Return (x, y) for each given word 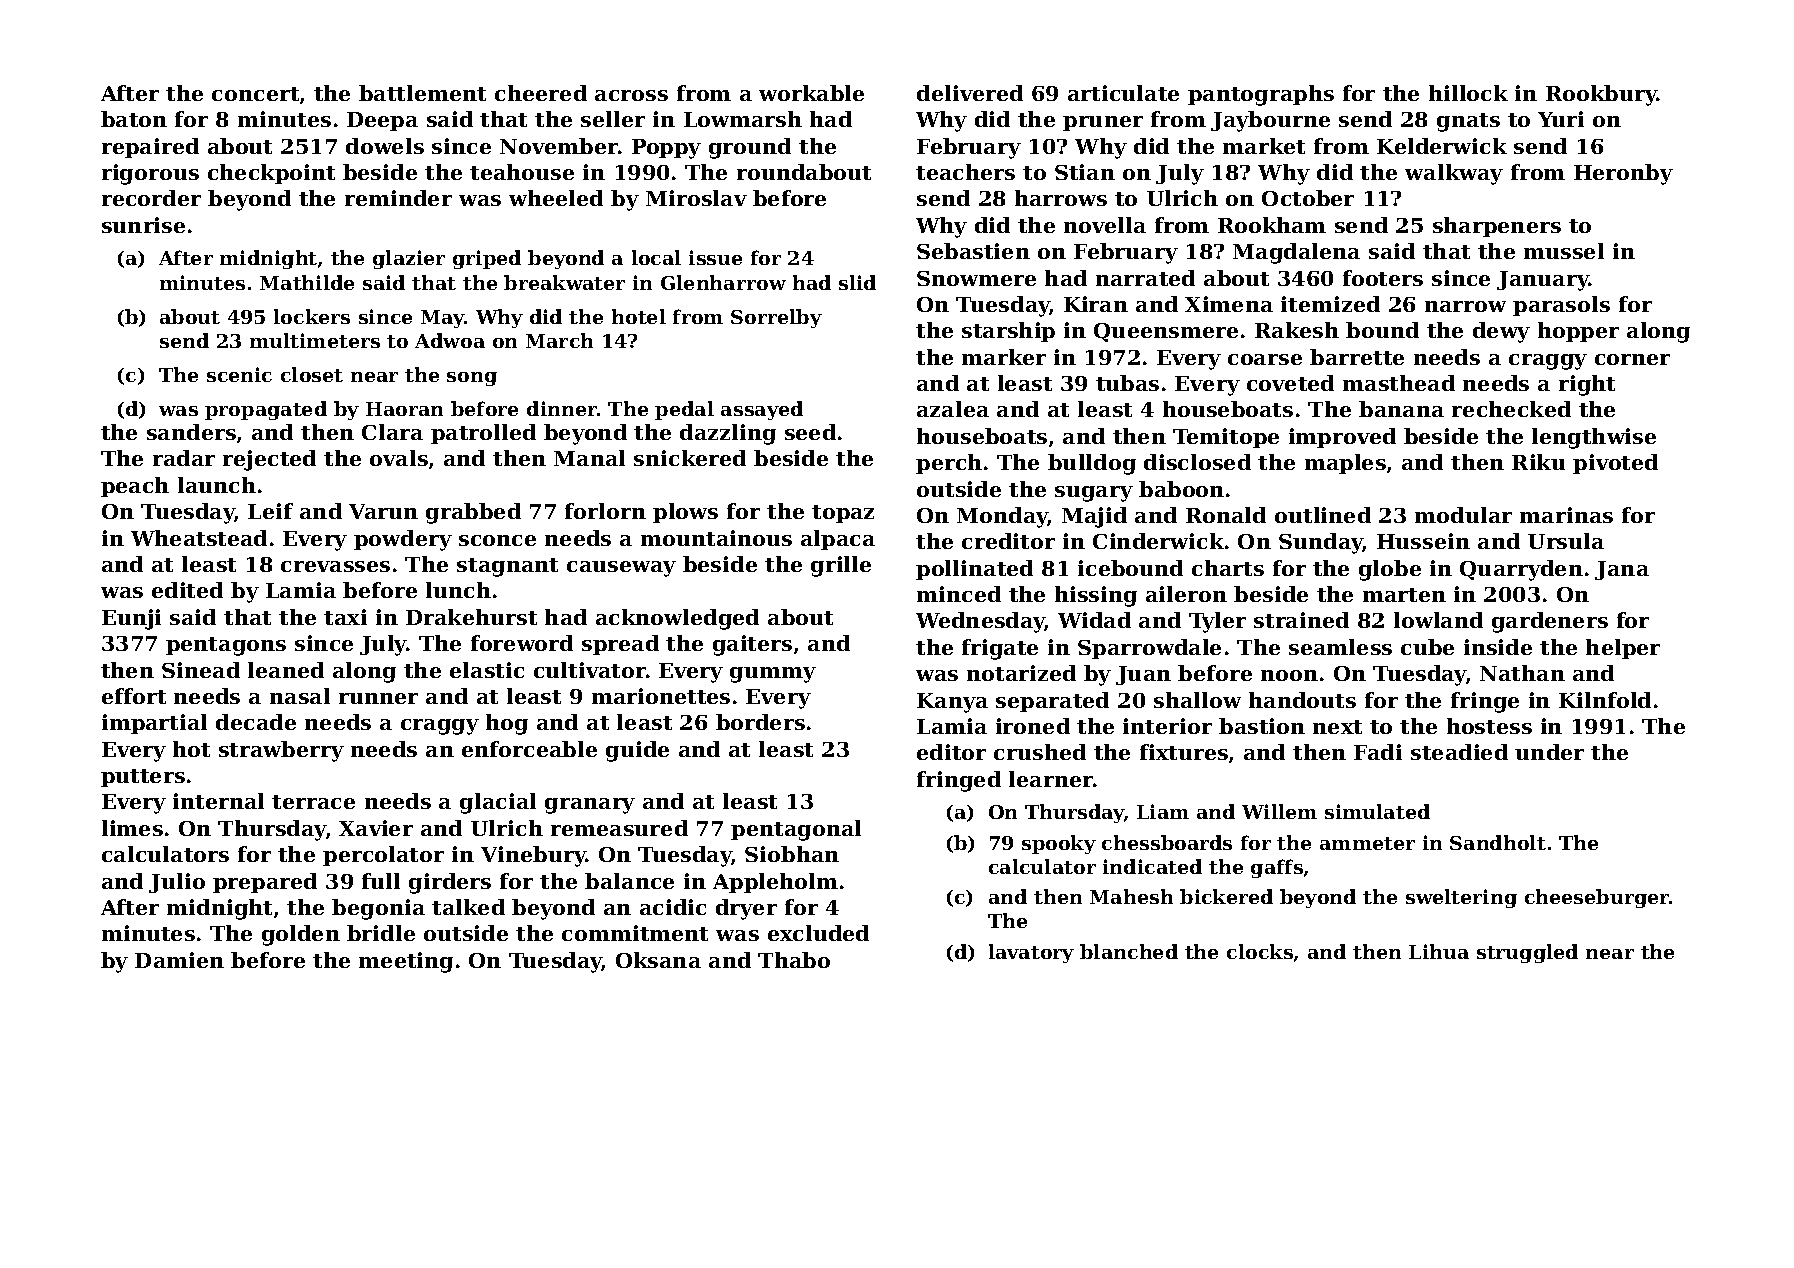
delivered (970, 93)
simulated (1377, 811)
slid (857, 282)
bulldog (1092, 464)
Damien (179, 960)
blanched (1129, 951)
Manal (589, 458)
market (1264, 146)
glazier (409, 259)
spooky (1059, 844)
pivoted (1615, 464)
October (1308, 198)
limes (132, 828)
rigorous (150, 174)
